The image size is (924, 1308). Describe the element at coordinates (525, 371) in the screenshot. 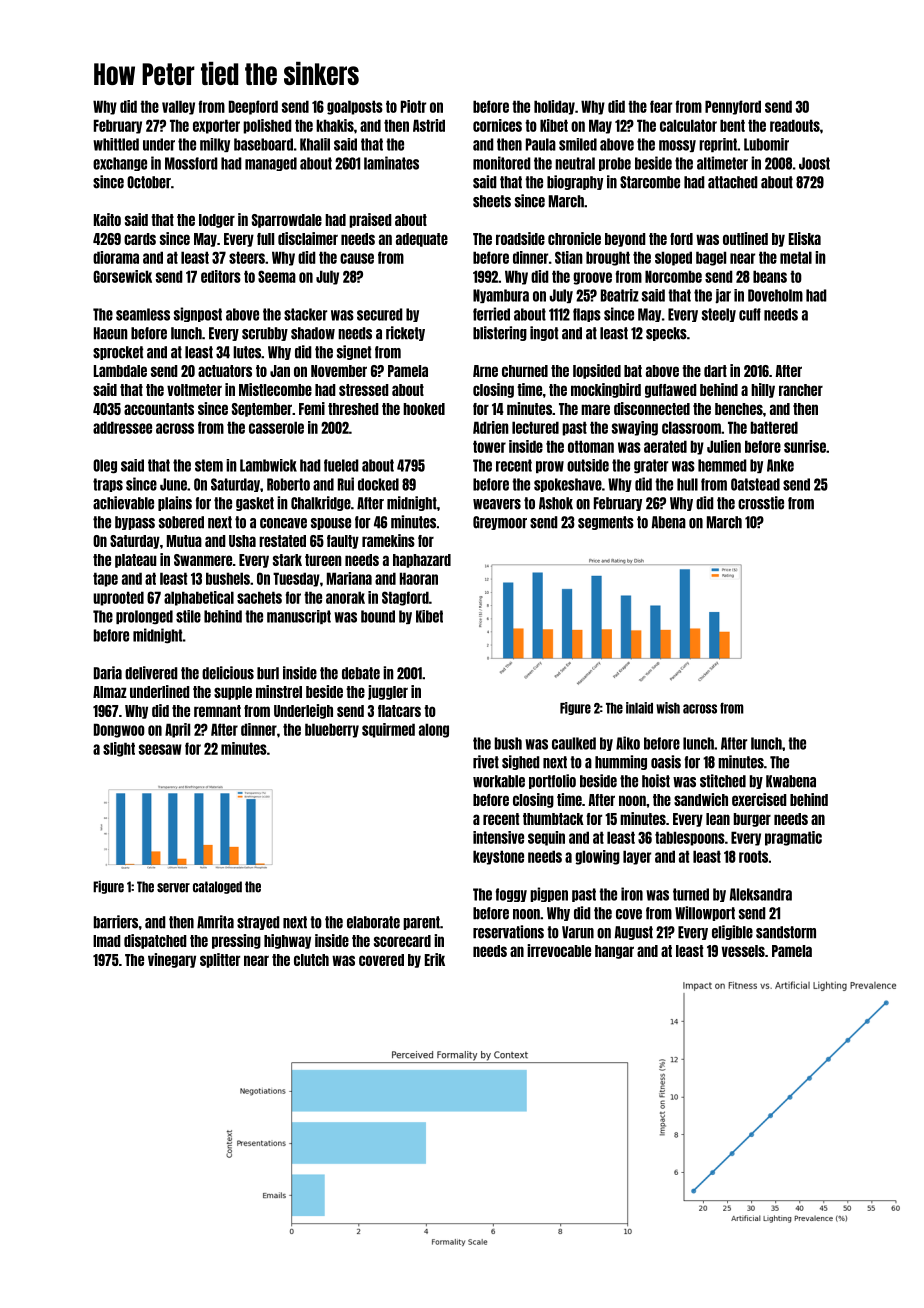

I see `churned` at that location.
